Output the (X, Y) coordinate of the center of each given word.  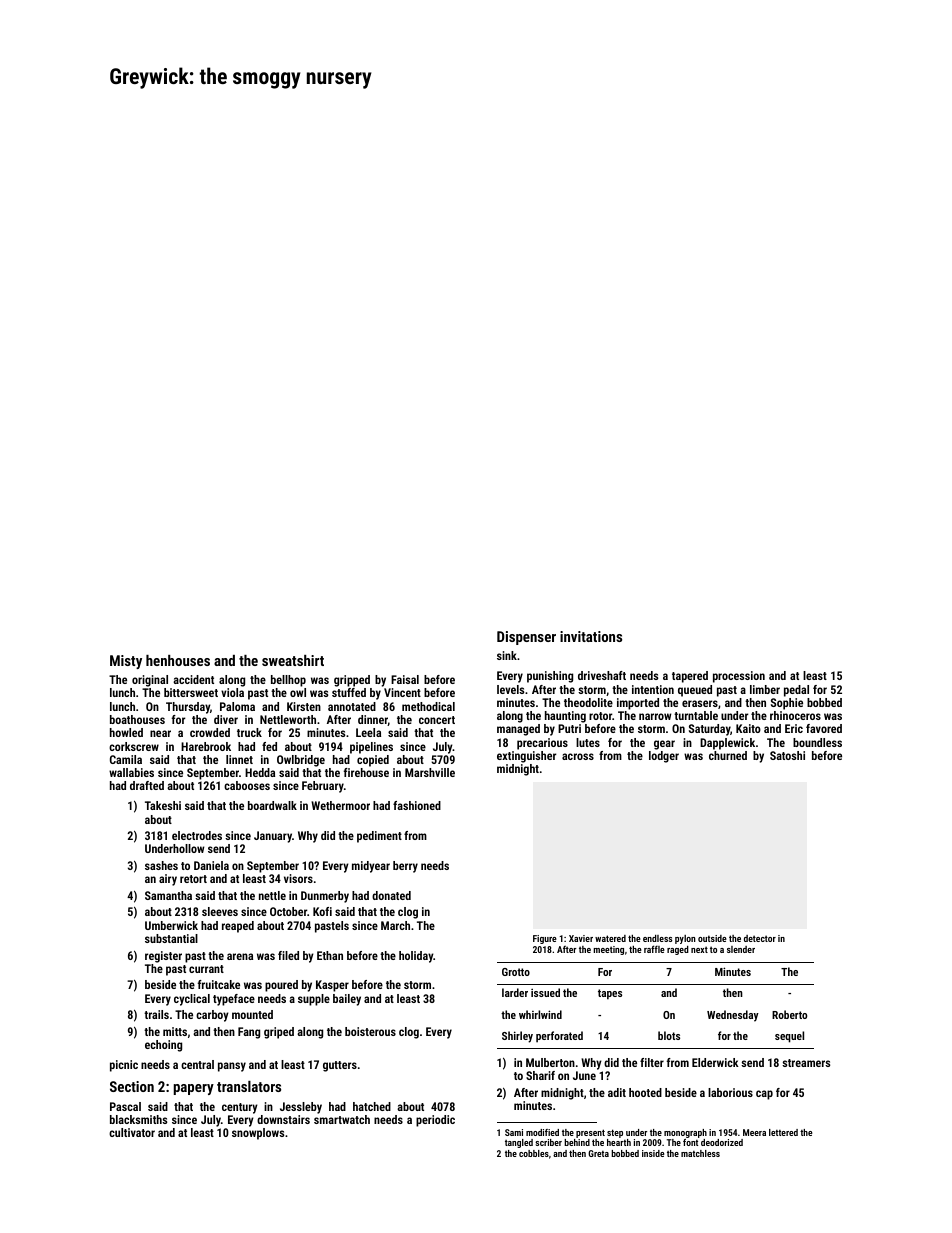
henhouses (178, 660)
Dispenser (526, 638)
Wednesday (733, 1016)
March (395, 925)
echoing (163, 1046)
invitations (591, 636)
